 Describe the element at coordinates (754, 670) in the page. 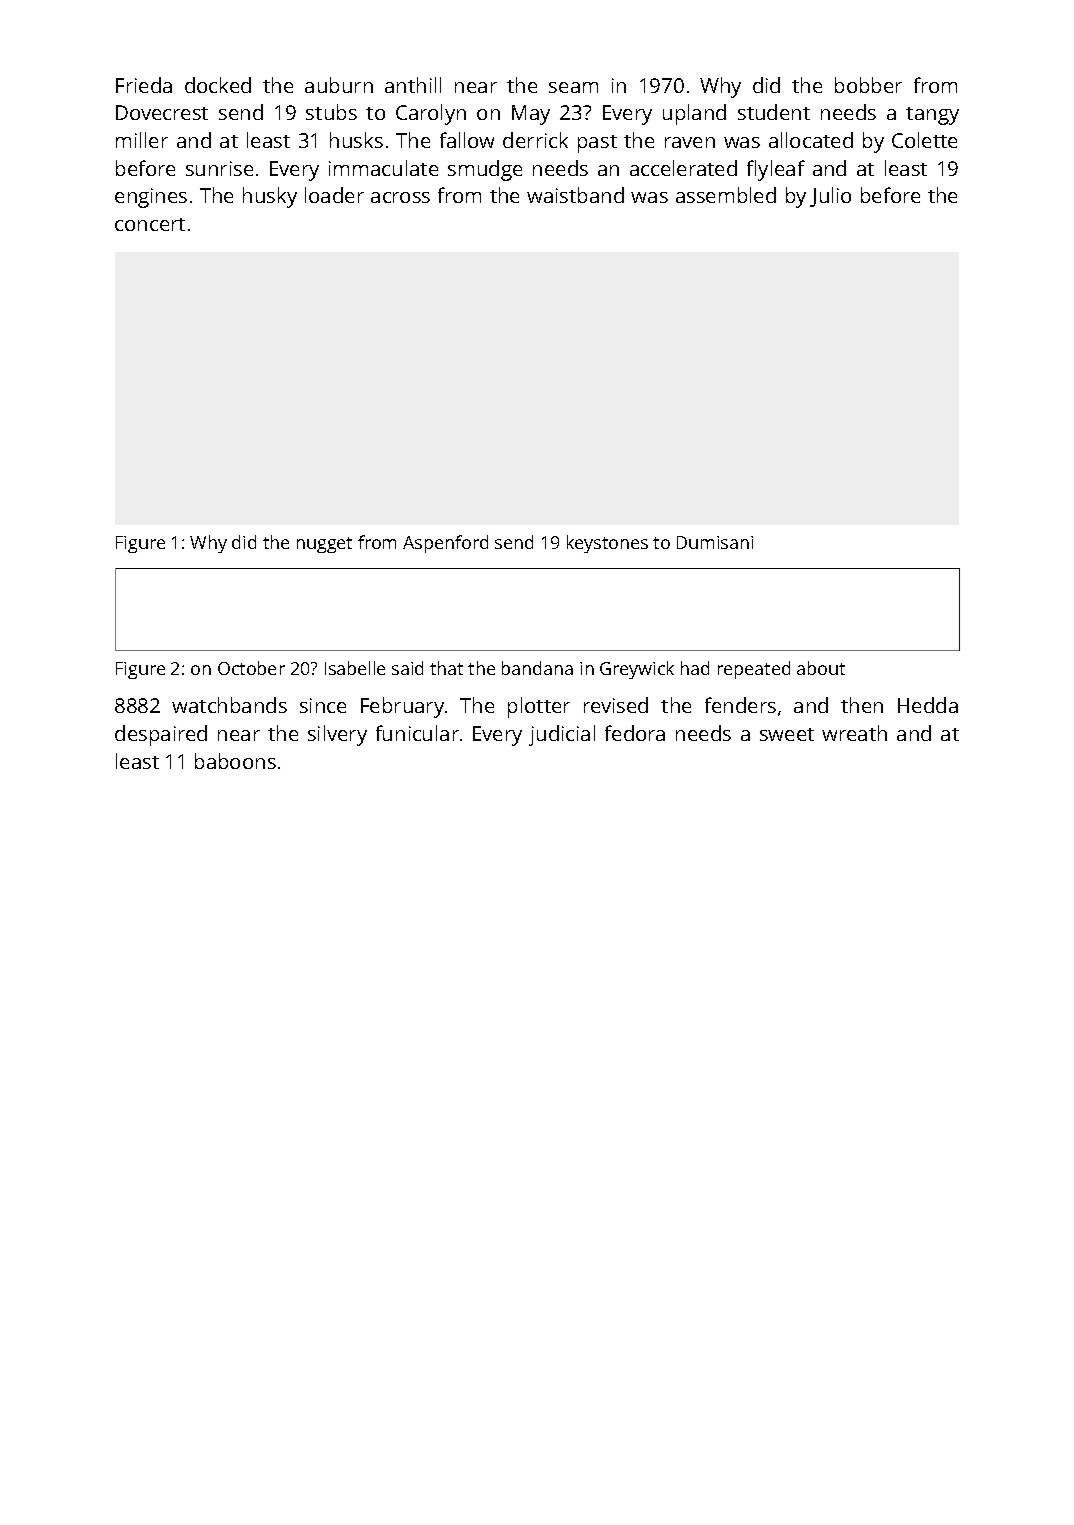

I see `repeated` at that location.
